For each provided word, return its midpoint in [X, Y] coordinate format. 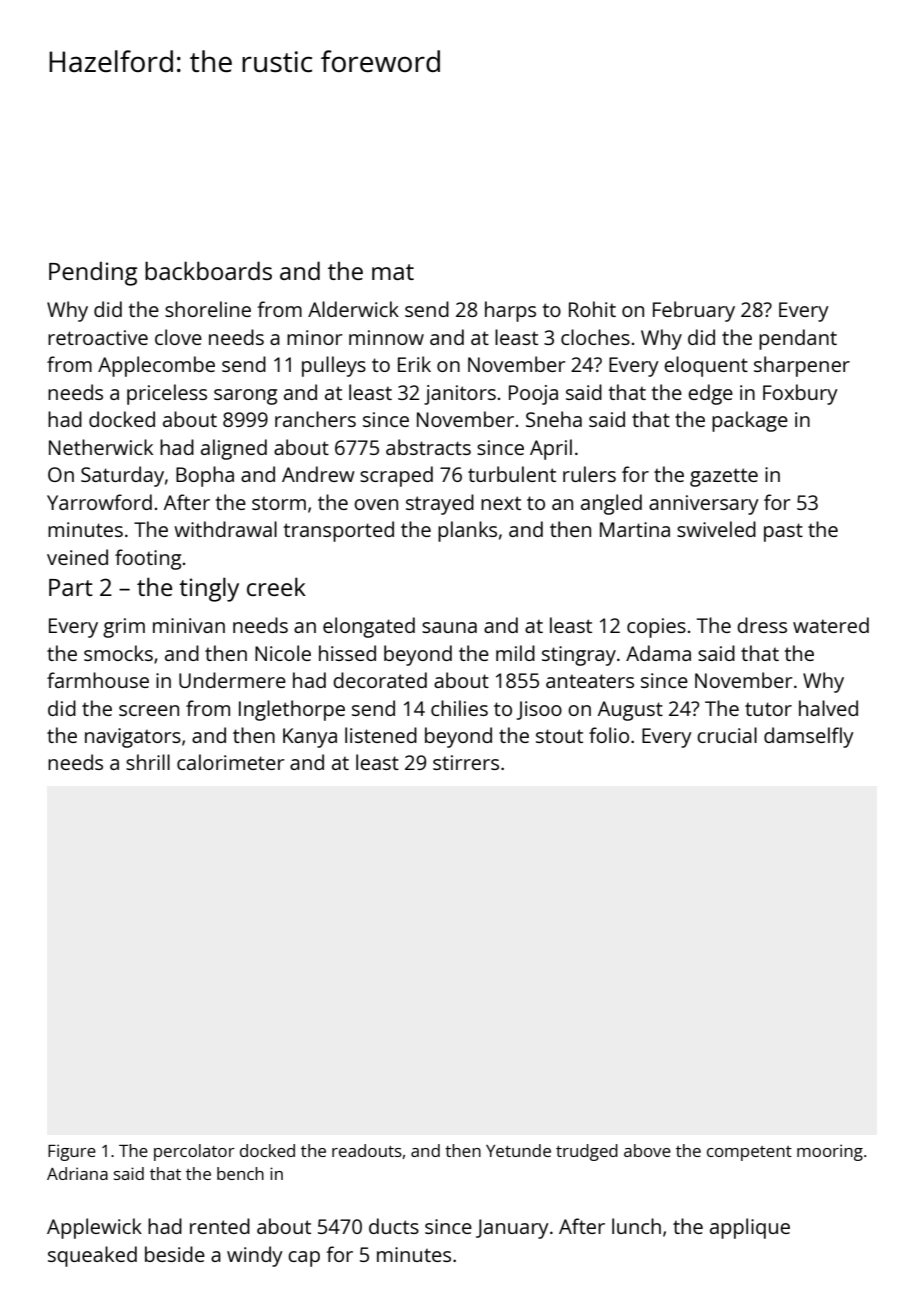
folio [609, 735]
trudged [587, 1152]
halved [828, 708]
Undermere [232, 680]
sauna [449, 627]
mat [393, 272]
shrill [148, 762]
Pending [93, 273]
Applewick [94, 1228]
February [694, 311]
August [630, 711]
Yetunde [518, 1150]
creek [276, 586]
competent [749, 1153]
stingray [579, 656]
